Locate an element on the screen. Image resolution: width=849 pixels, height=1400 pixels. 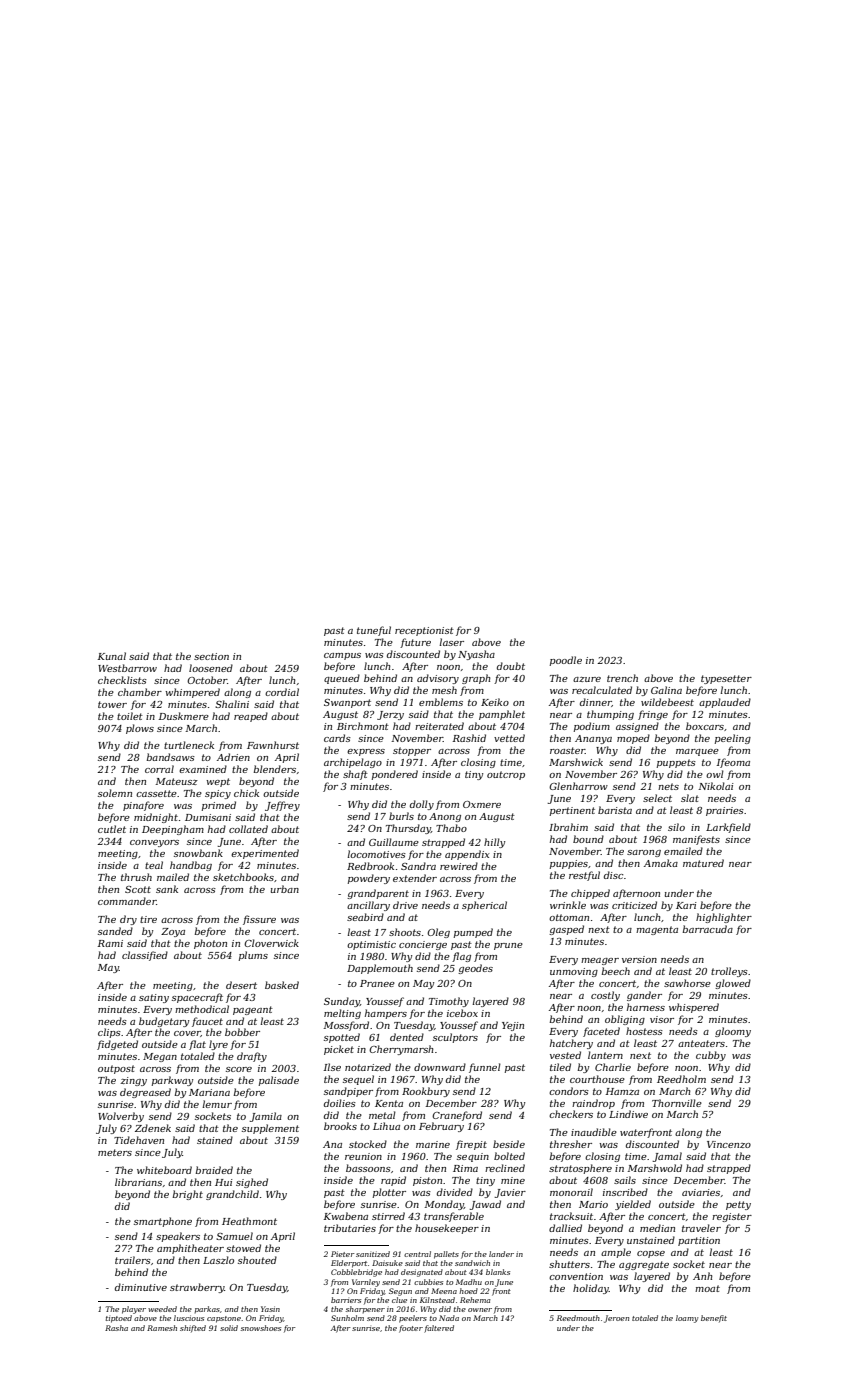
chamber is located at coordinates (140, 692).
